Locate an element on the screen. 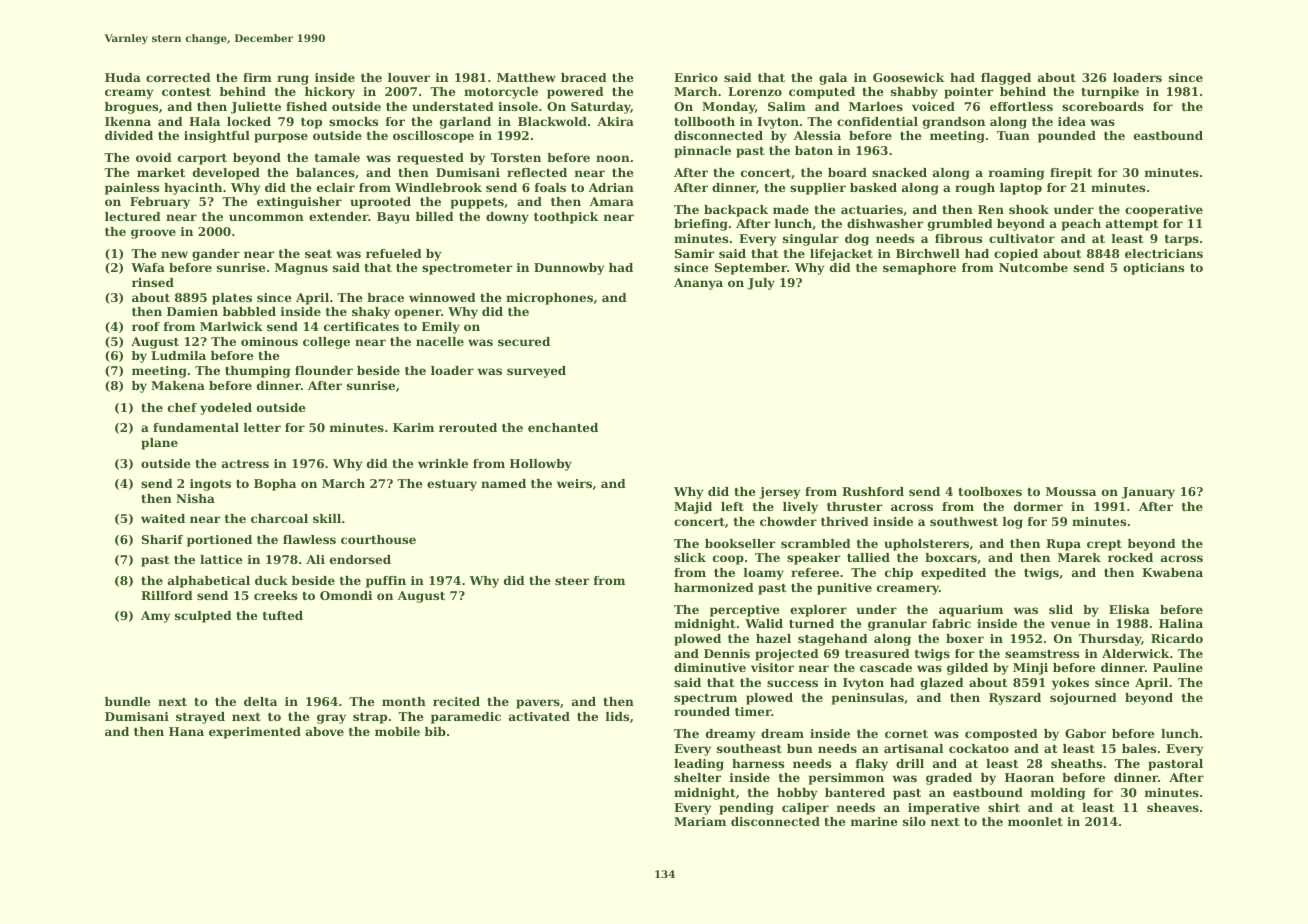 This screenshot has width=1308, height=924. southwest is located at coordinates (964, 521).
